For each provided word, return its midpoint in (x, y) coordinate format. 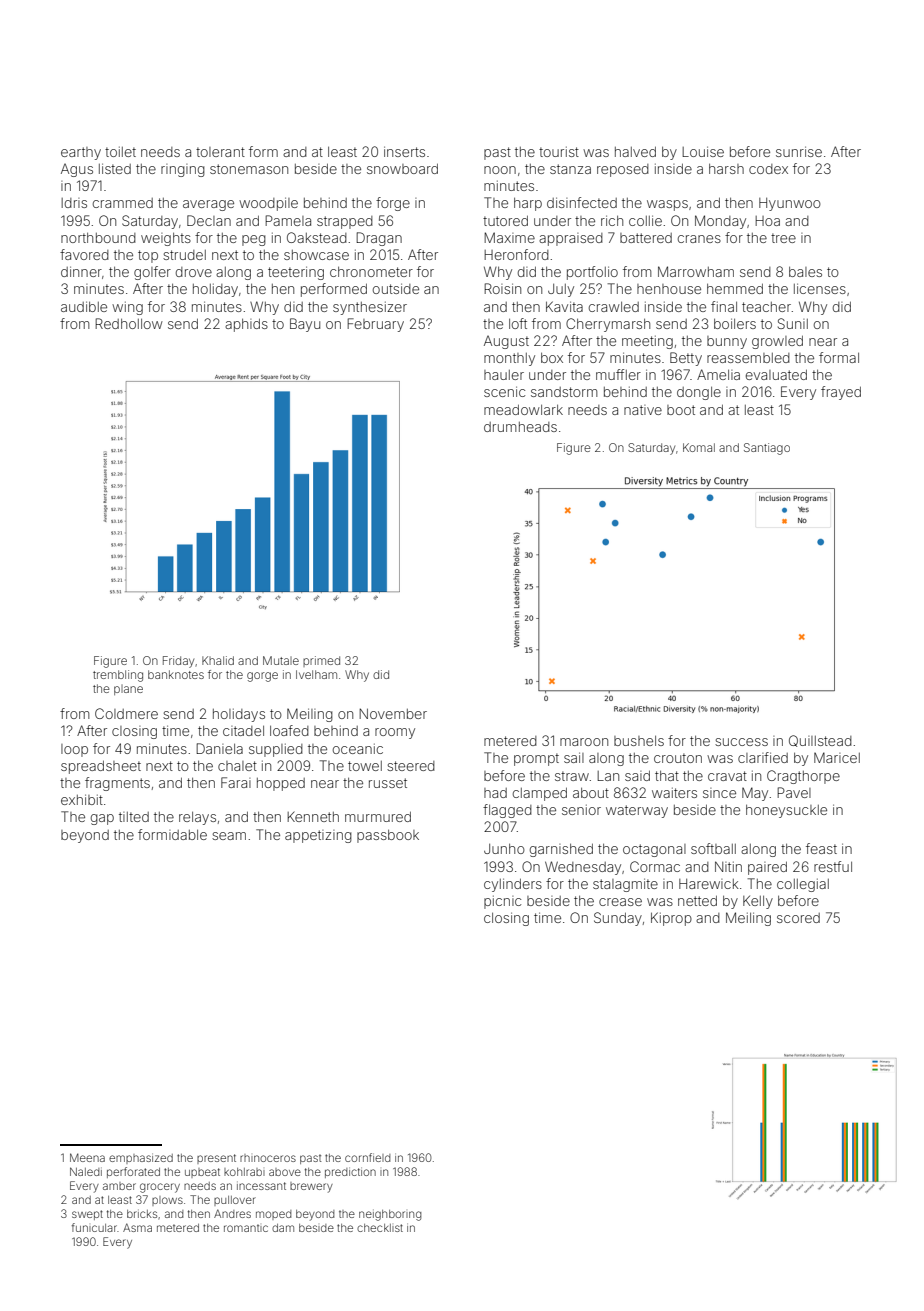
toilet (120, 152)
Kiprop (671, 919)
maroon (584, 742)
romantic (246, 1228)
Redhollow (129, 323)
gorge (262, 677)
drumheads (520, 427)
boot (681, 410)
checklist (380, 1228)
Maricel (837, 757)
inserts (404, 151)
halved (635, 152)
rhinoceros (268, 1158)
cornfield (367, 1157)
